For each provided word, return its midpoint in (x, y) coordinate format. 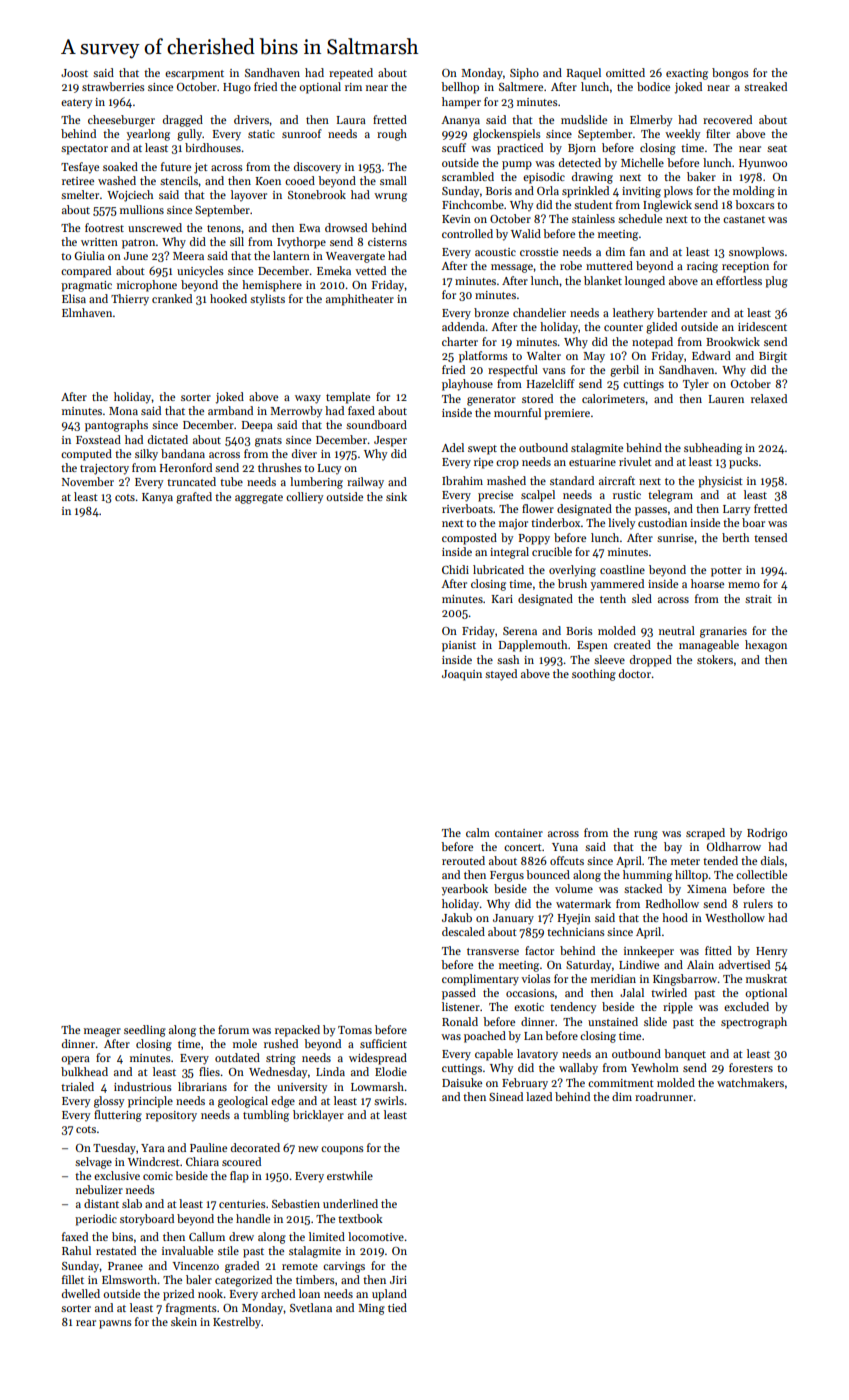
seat (777, 148)
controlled (467, 233)
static (261, 134)
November (88, 481)
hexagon (766, 646)
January (513, 919)
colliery (304, 498)
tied (397, 1307)
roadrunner (664, 1096)
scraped (705, 834)
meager (102, 1032)
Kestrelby (237, 1323)
